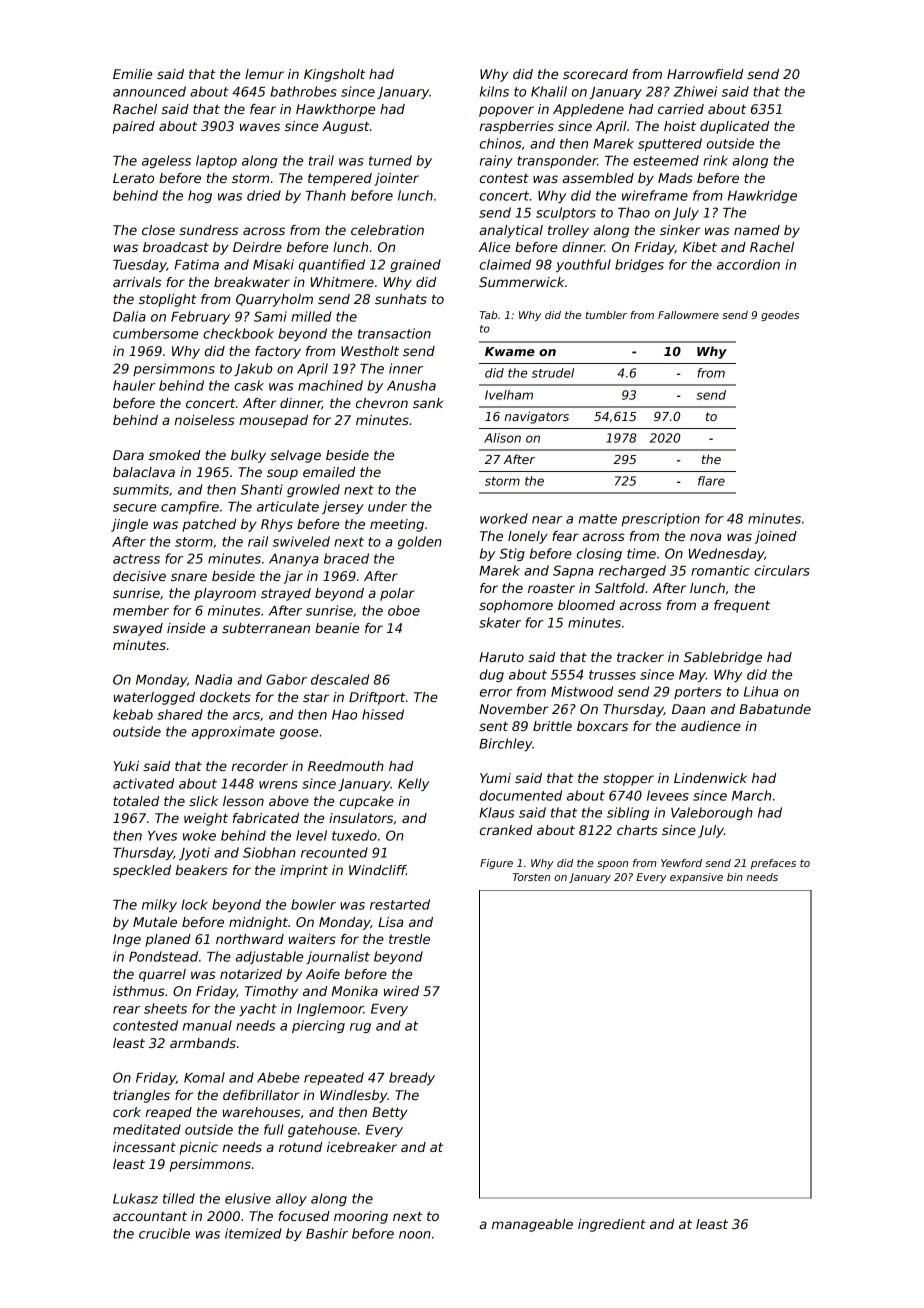 The image size is (924, 1308). I want to click on reaped, so click(168, 1113).
